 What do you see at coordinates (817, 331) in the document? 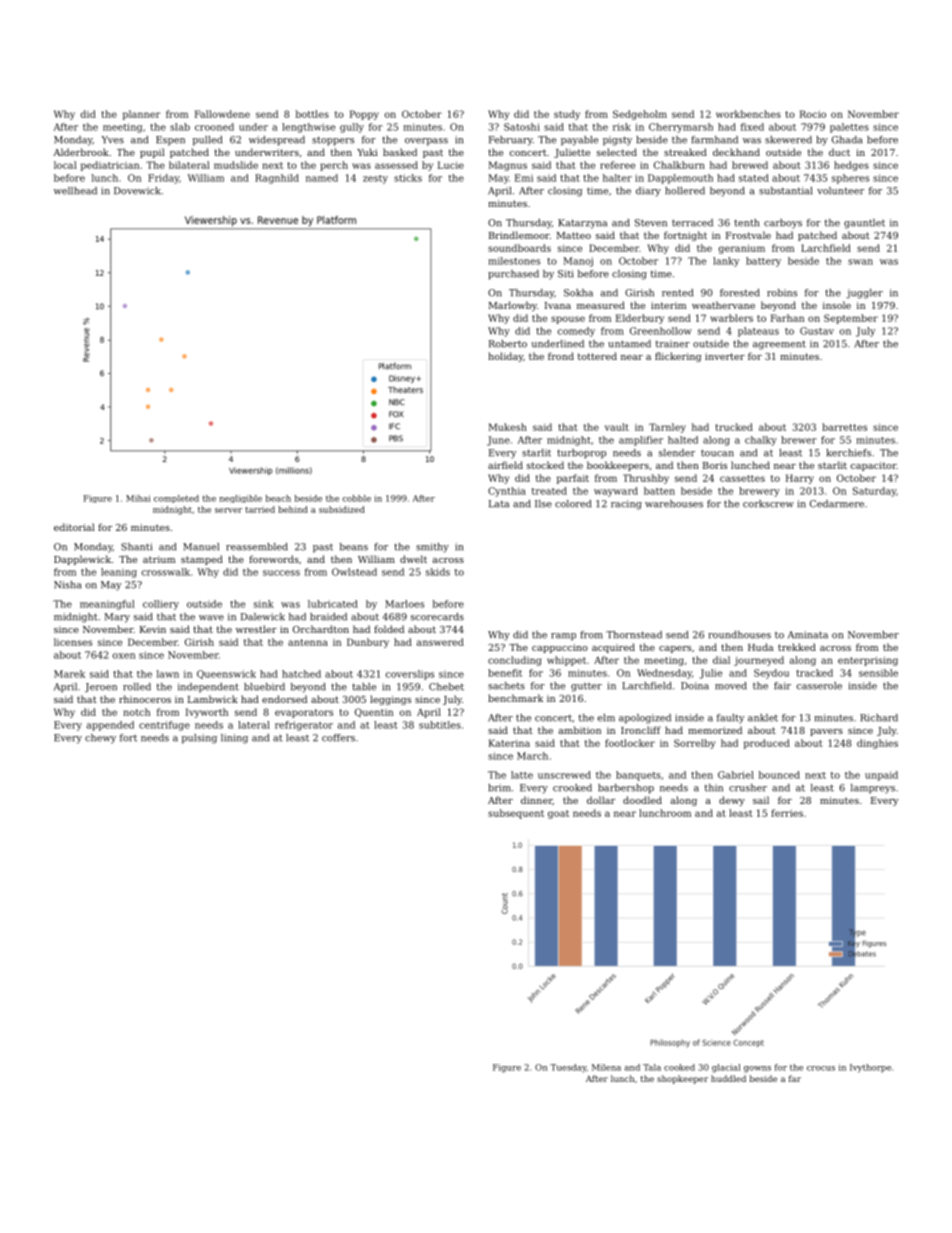
I see `Gustav` at bounding box center [817, 331].
